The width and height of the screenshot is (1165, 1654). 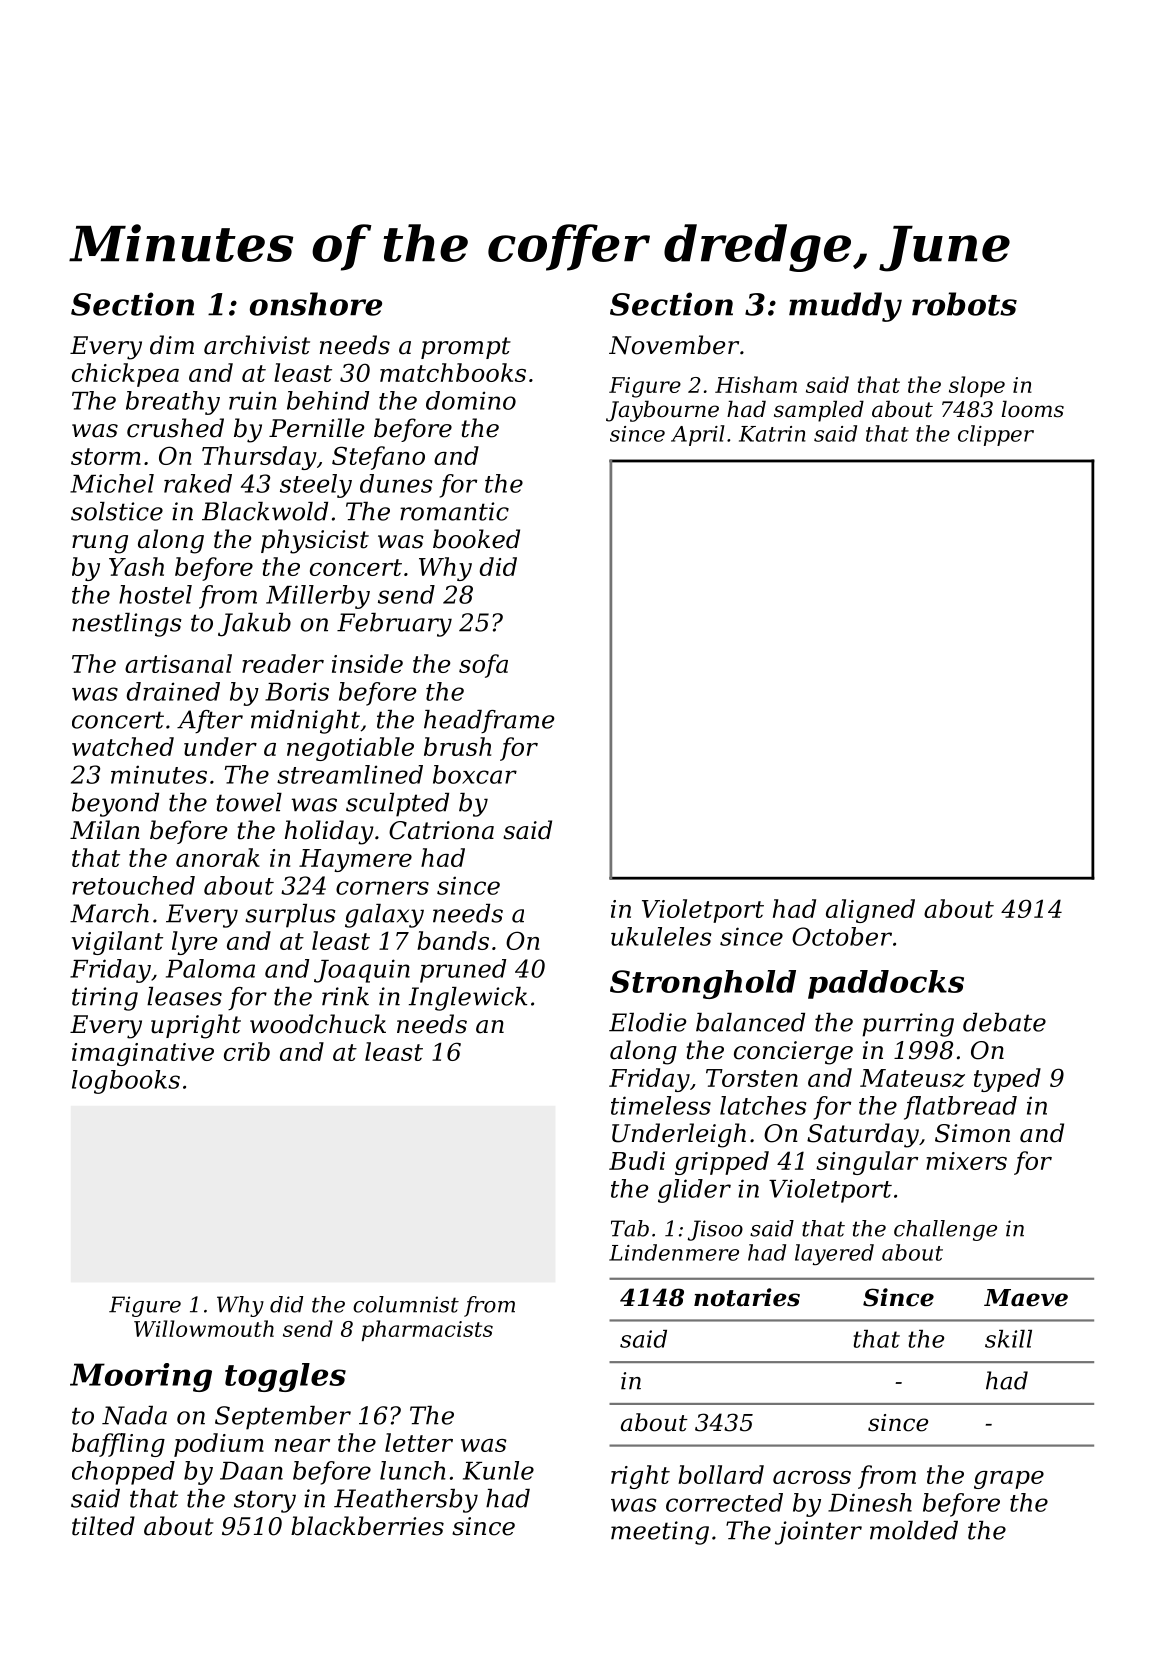 I want to click on anorak, so click(x=218, y=857).
